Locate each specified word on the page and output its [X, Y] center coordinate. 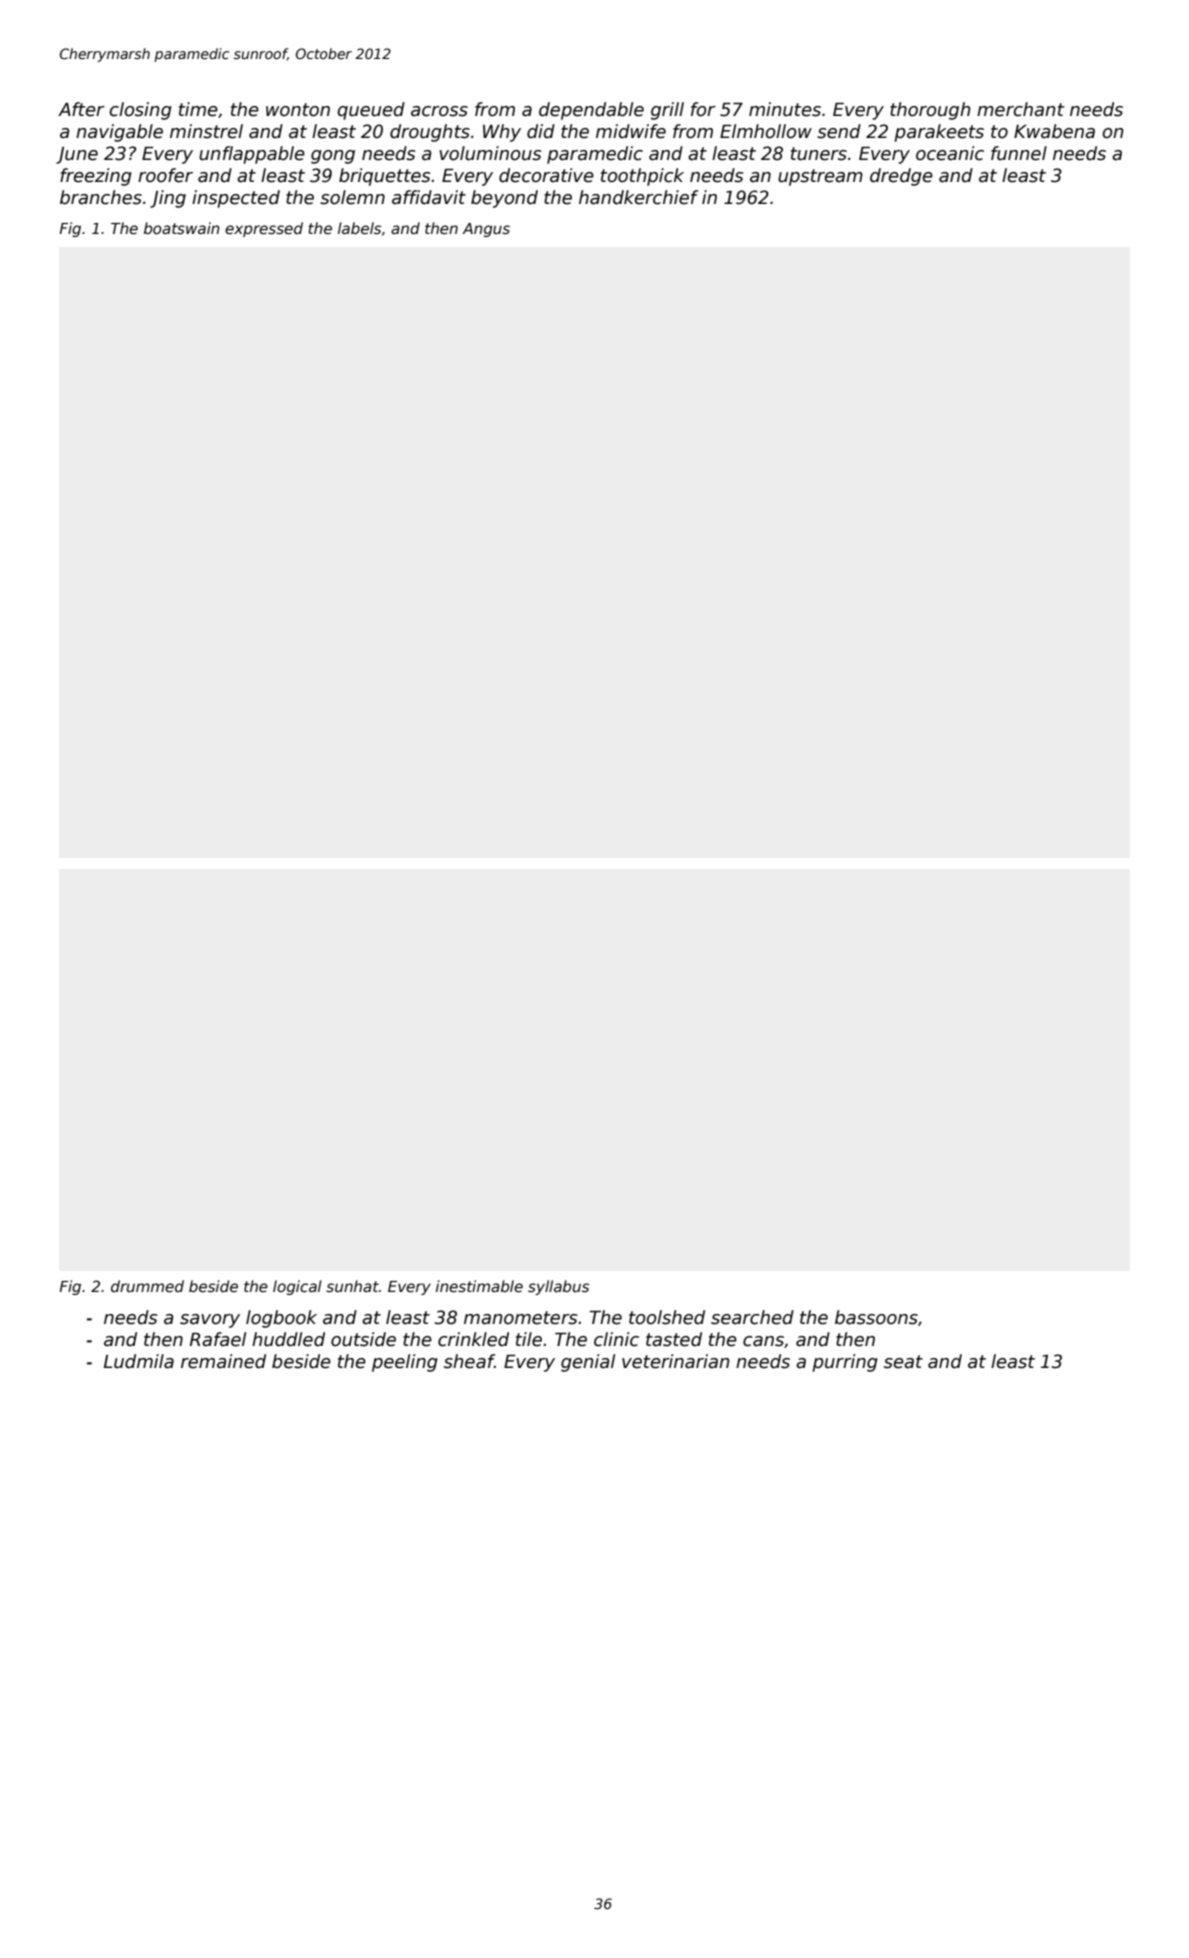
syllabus [558, 1287]
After [81, 109]
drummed [147, 1286]
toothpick [642, 177]
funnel [1019, 153]
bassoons [876, 1317]
